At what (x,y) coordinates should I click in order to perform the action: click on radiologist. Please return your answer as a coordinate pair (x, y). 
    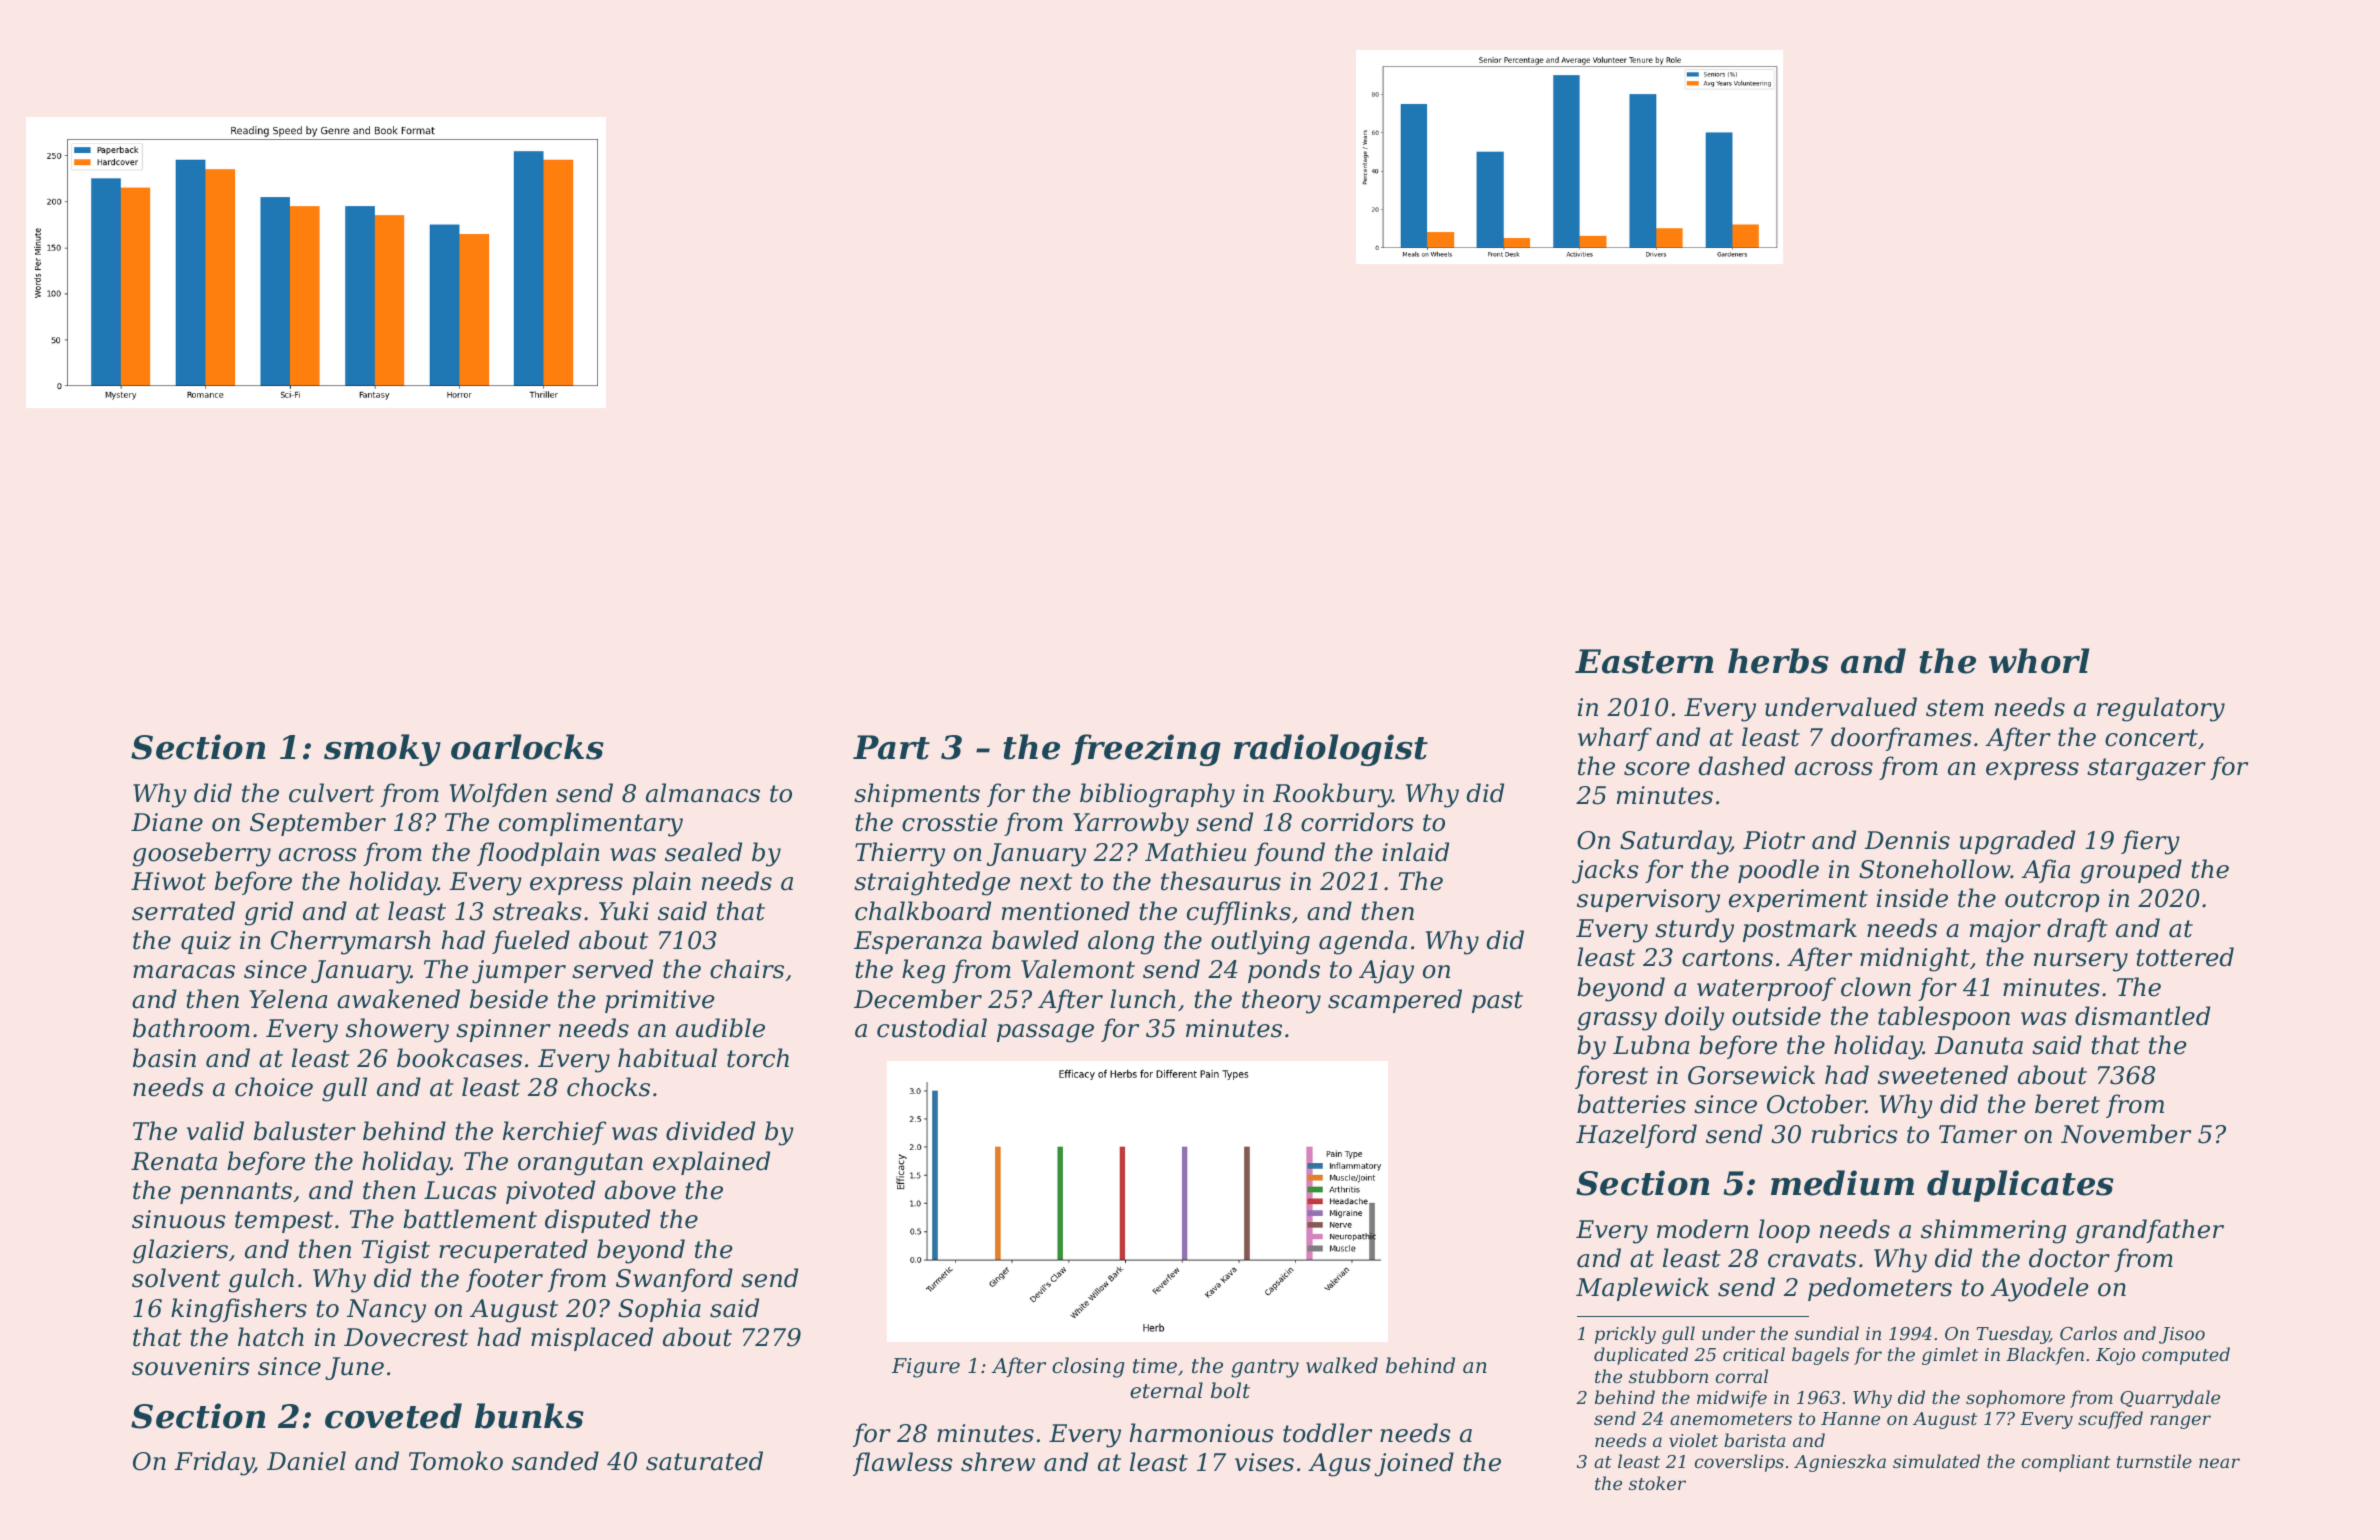
    Looking at the image, I should click on (1331, 750).
